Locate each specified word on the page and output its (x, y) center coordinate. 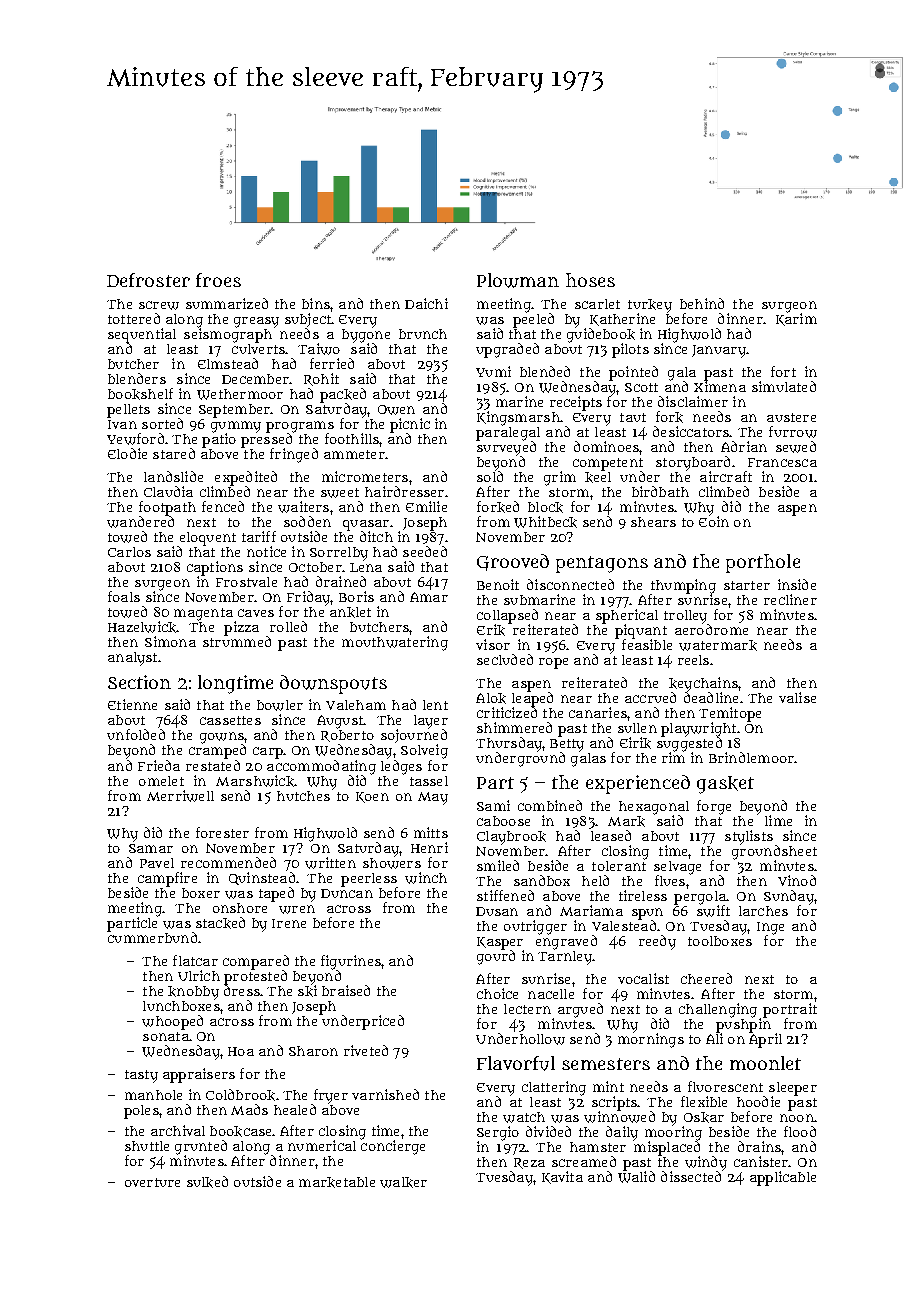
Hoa (241, 1051)
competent (608, 464)
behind (702, 303)
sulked (207, 1182)
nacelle (551, 994)
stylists (749, 837)
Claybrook (511, 838)
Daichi (426, 303)
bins (316, 303)
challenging (718, 1010)
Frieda (159, 765)
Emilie (426, 506)
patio (219, 440)
